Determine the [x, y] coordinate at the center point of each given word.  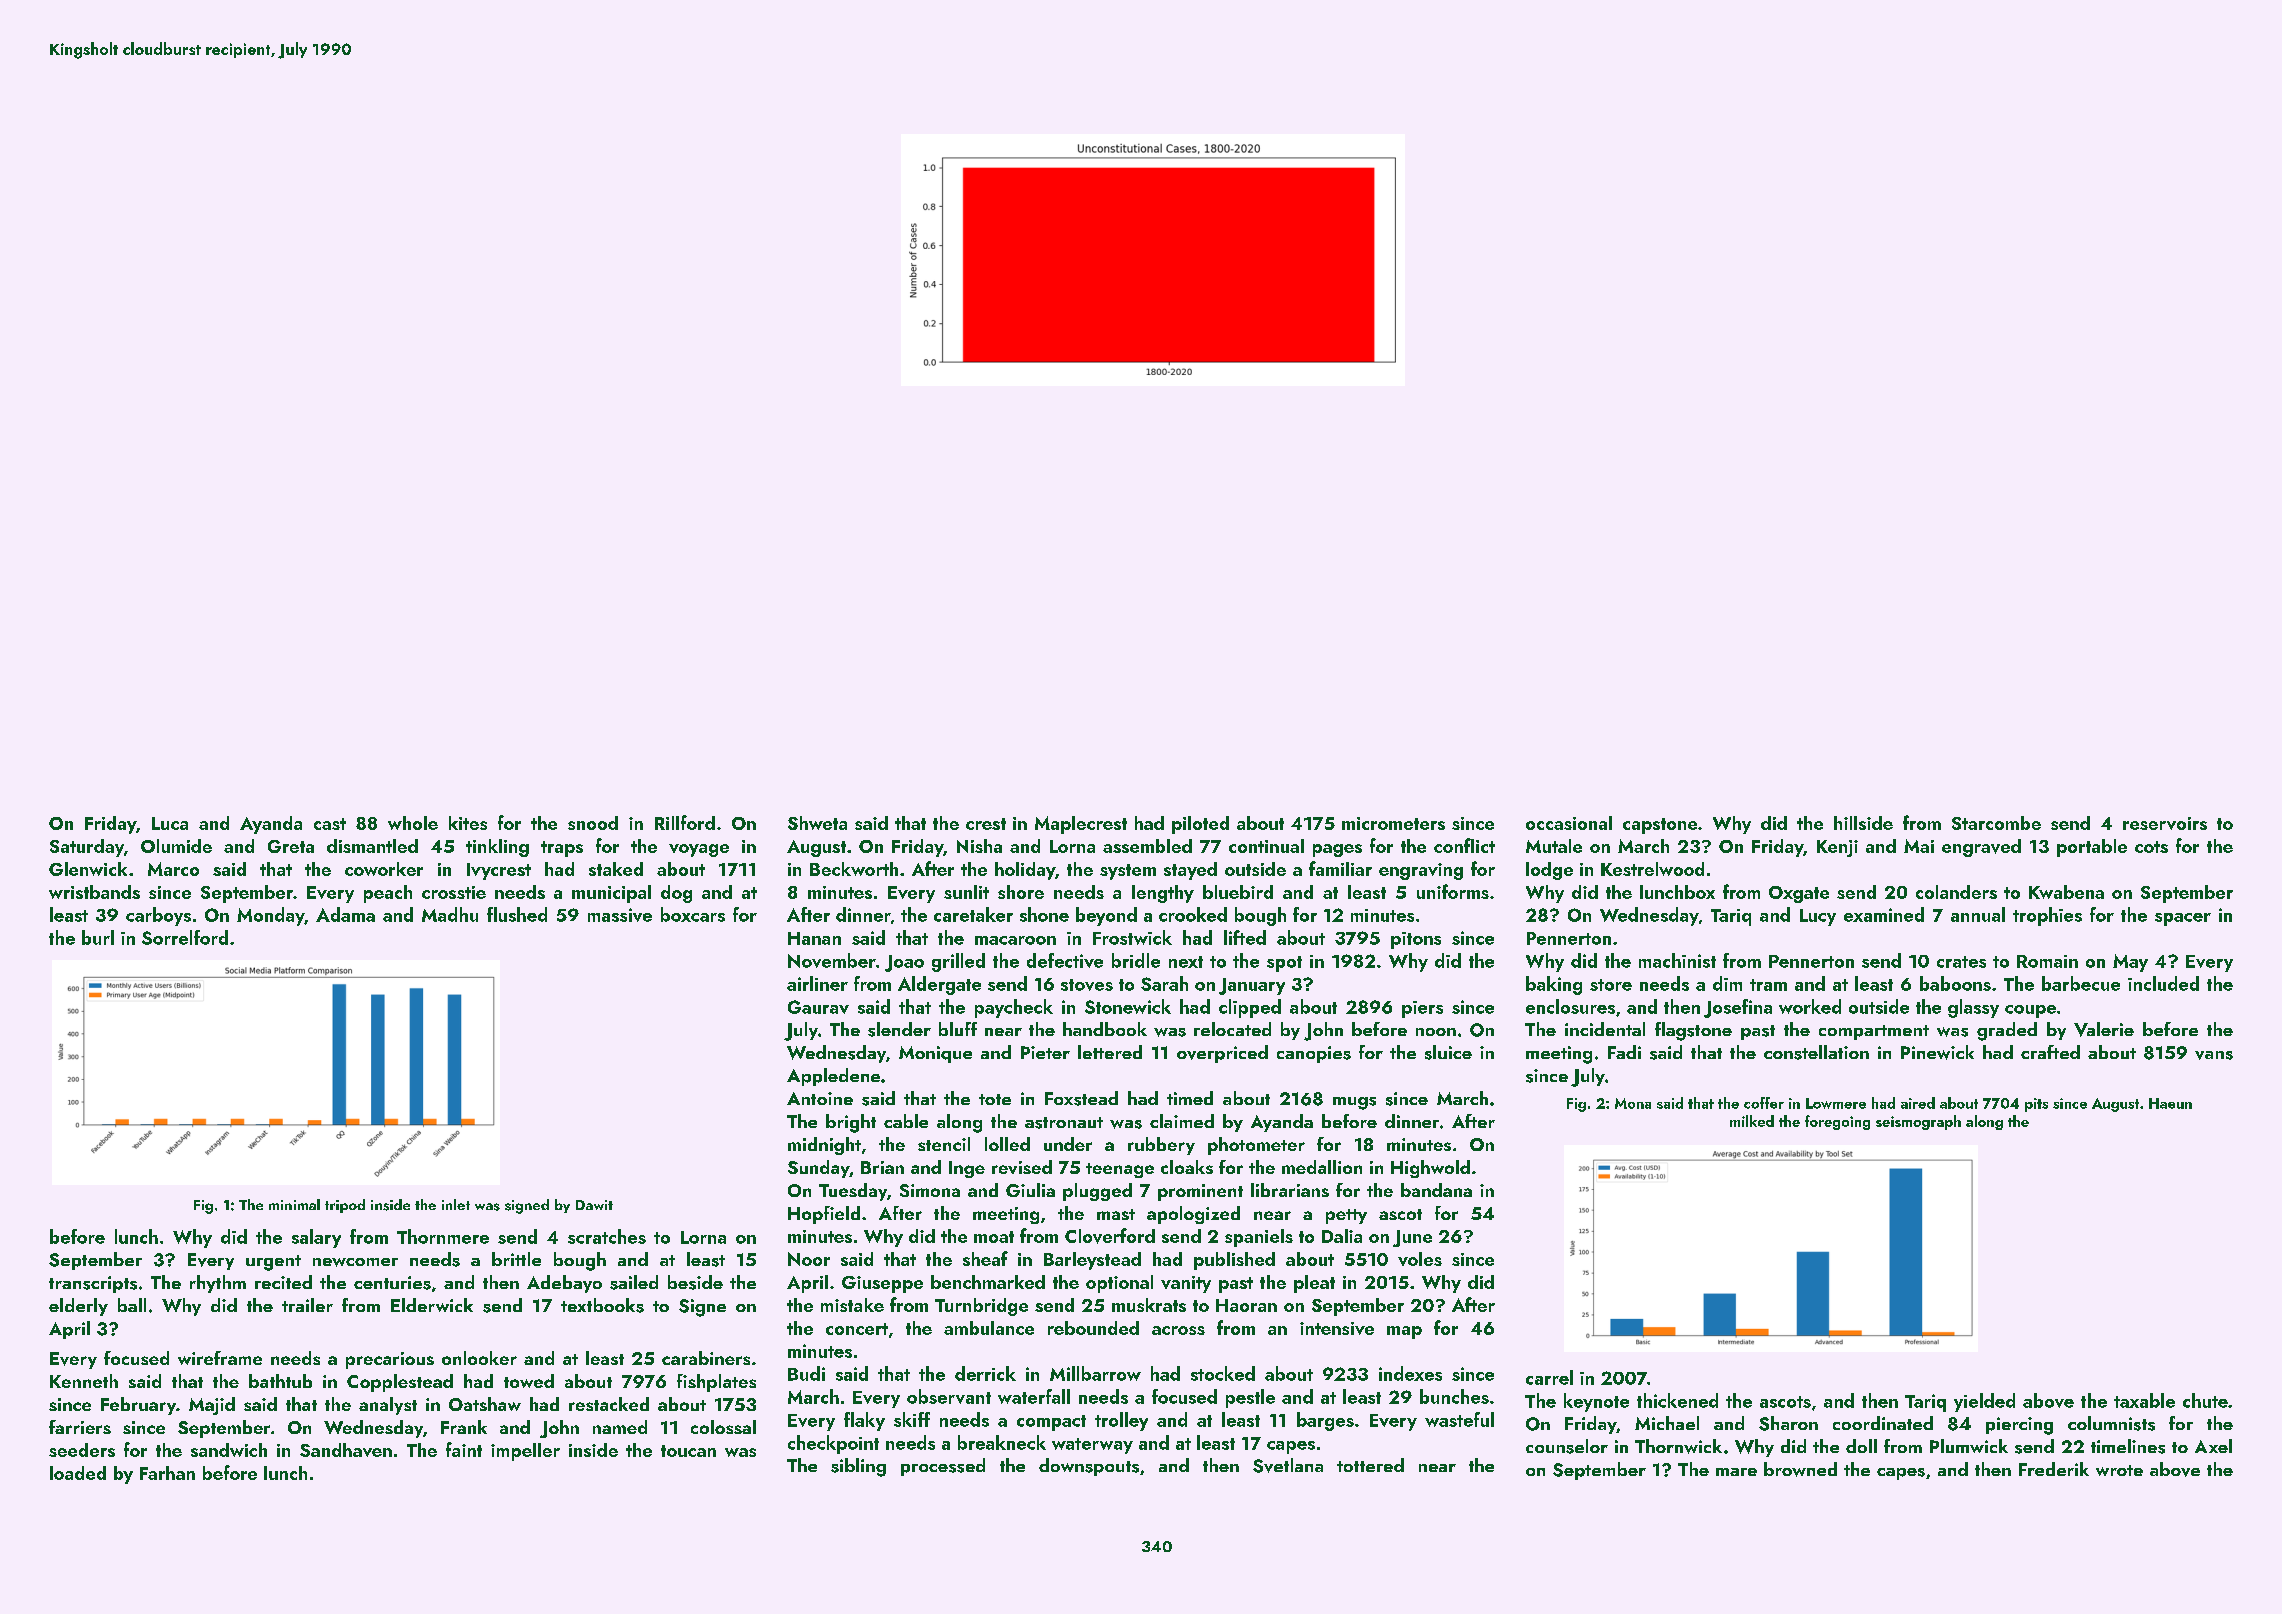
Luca [170, 823]
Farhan [167, 1473]
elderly [78, 1307]
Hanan [814, 938]
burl [98, 937]
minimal [294, 1204]
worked [1810, 1006]
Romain [2047, 961]
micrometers [1393, 823]
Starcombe [1996, 823]
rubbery [1161, 1146]
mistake [852, 1305]
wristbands [94, 892]
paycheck [1014, 1008]
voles [1420, 1259]
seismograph [1918, 1122]
